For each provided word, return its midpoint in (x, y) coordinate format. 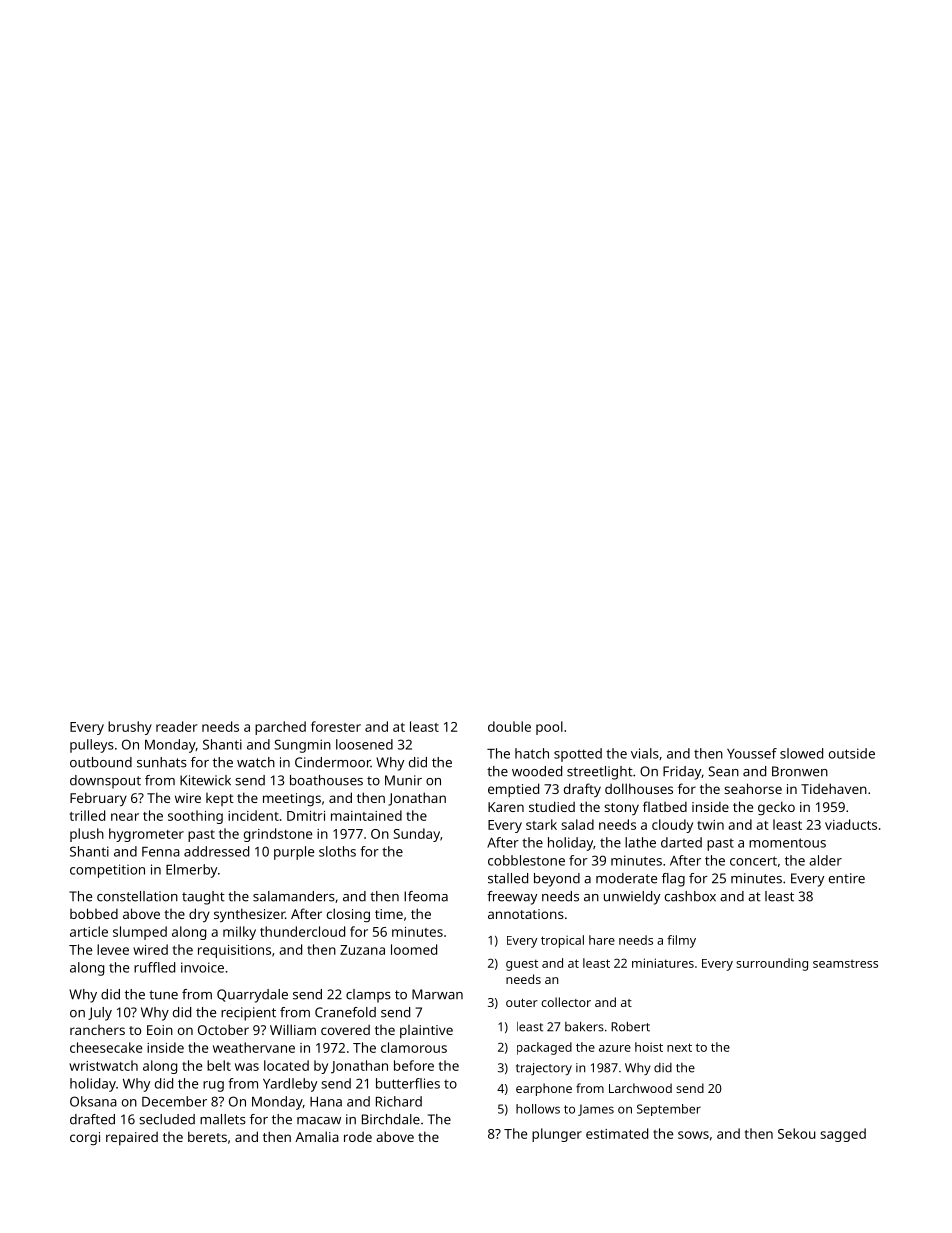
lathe (640, 842)
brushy (130, 728)
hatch (532, 753)
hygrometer (146, 835)
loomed (414, 949)
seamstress (845, 963)
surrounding (772, 964)
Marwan (437, 994)
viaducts (851, 824)
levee (113, 949)
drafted (92, 1119)
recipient (248, 1014)
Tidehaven (834, 788)
